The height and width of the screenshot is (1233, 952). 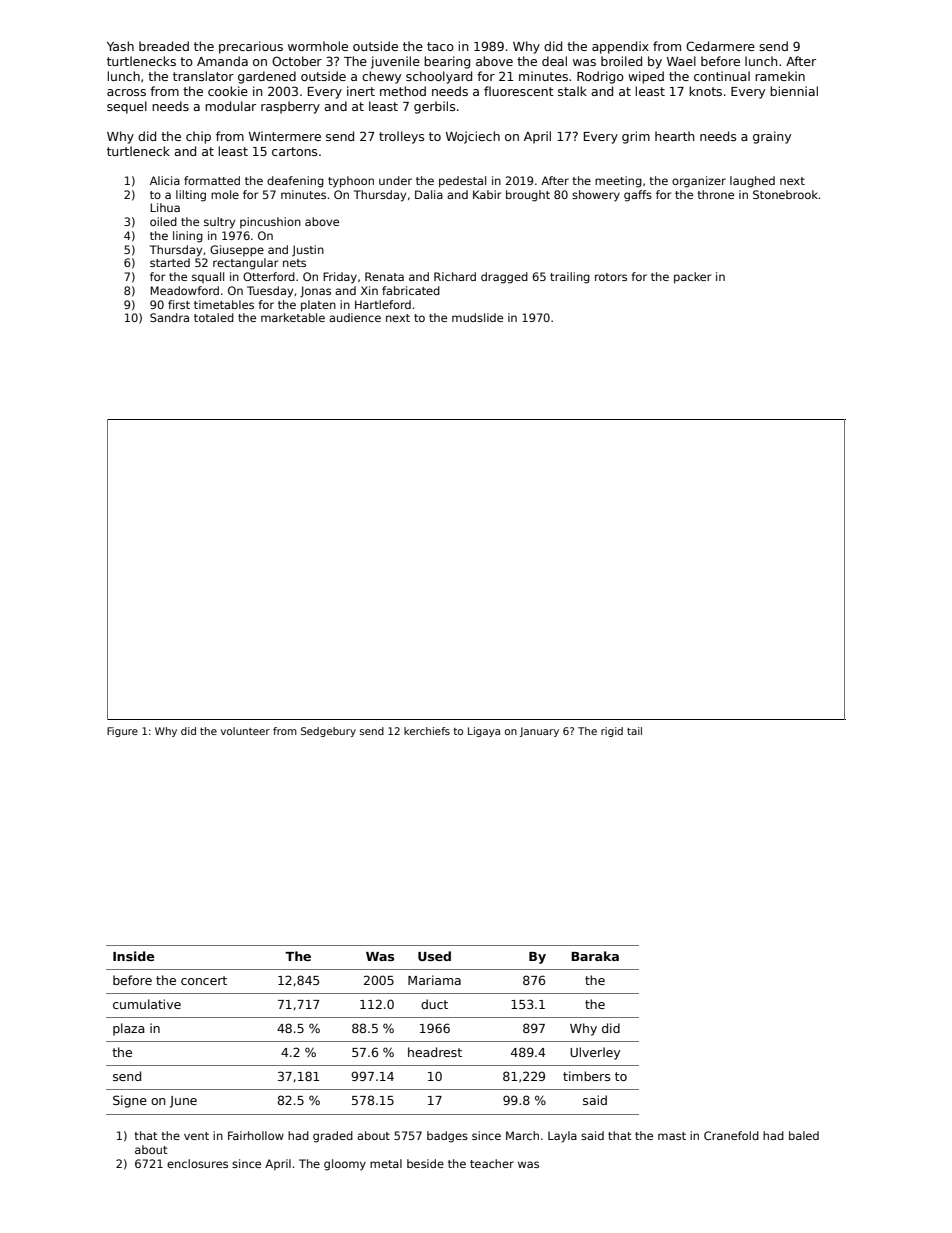 What do you see at coordinates (169, 317) in the screenshot?
I see `Sandra` at bounding box center [169, 317].
